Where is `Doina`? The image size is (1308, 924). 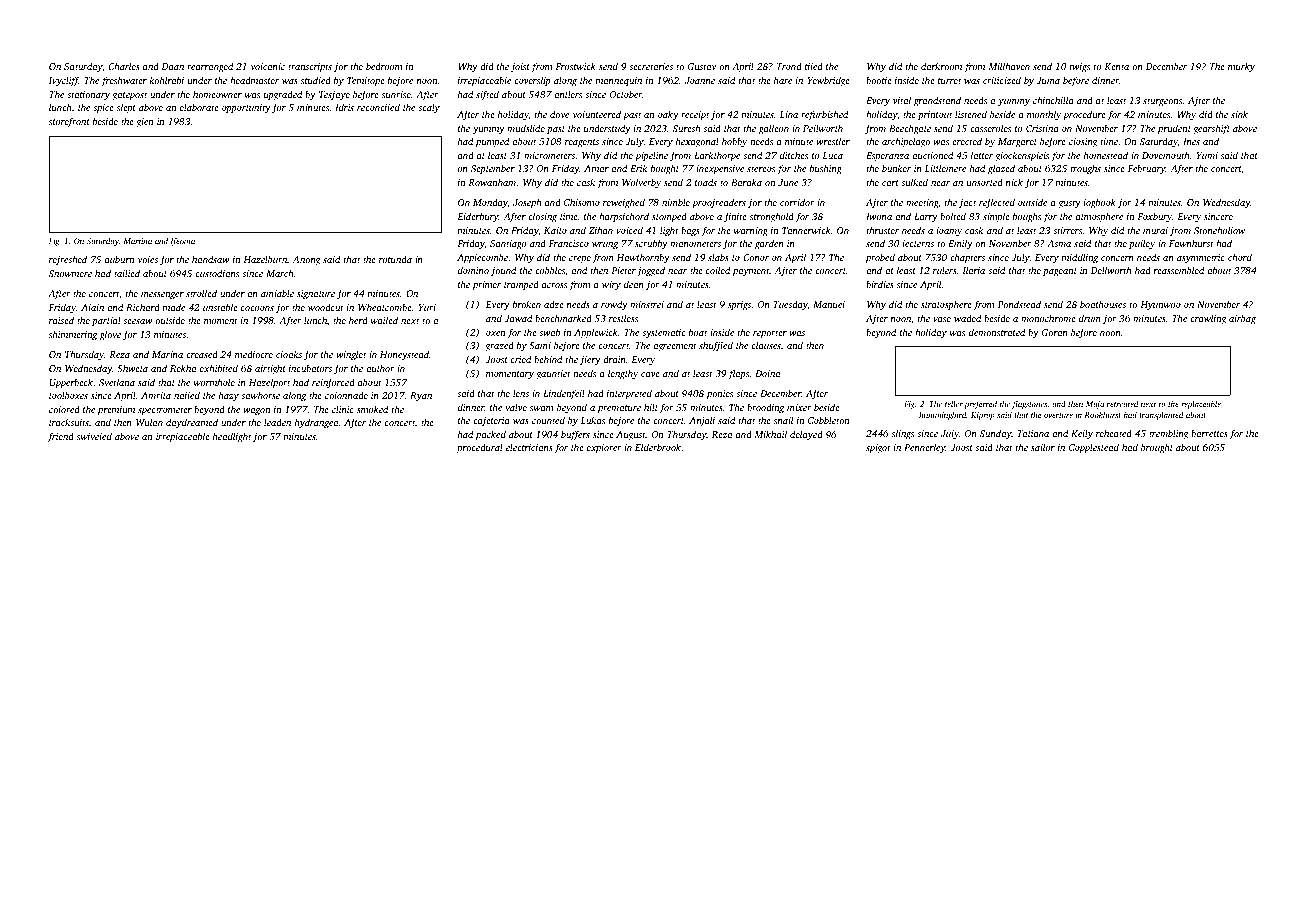
Doina is located at coordinates (767, 373).
